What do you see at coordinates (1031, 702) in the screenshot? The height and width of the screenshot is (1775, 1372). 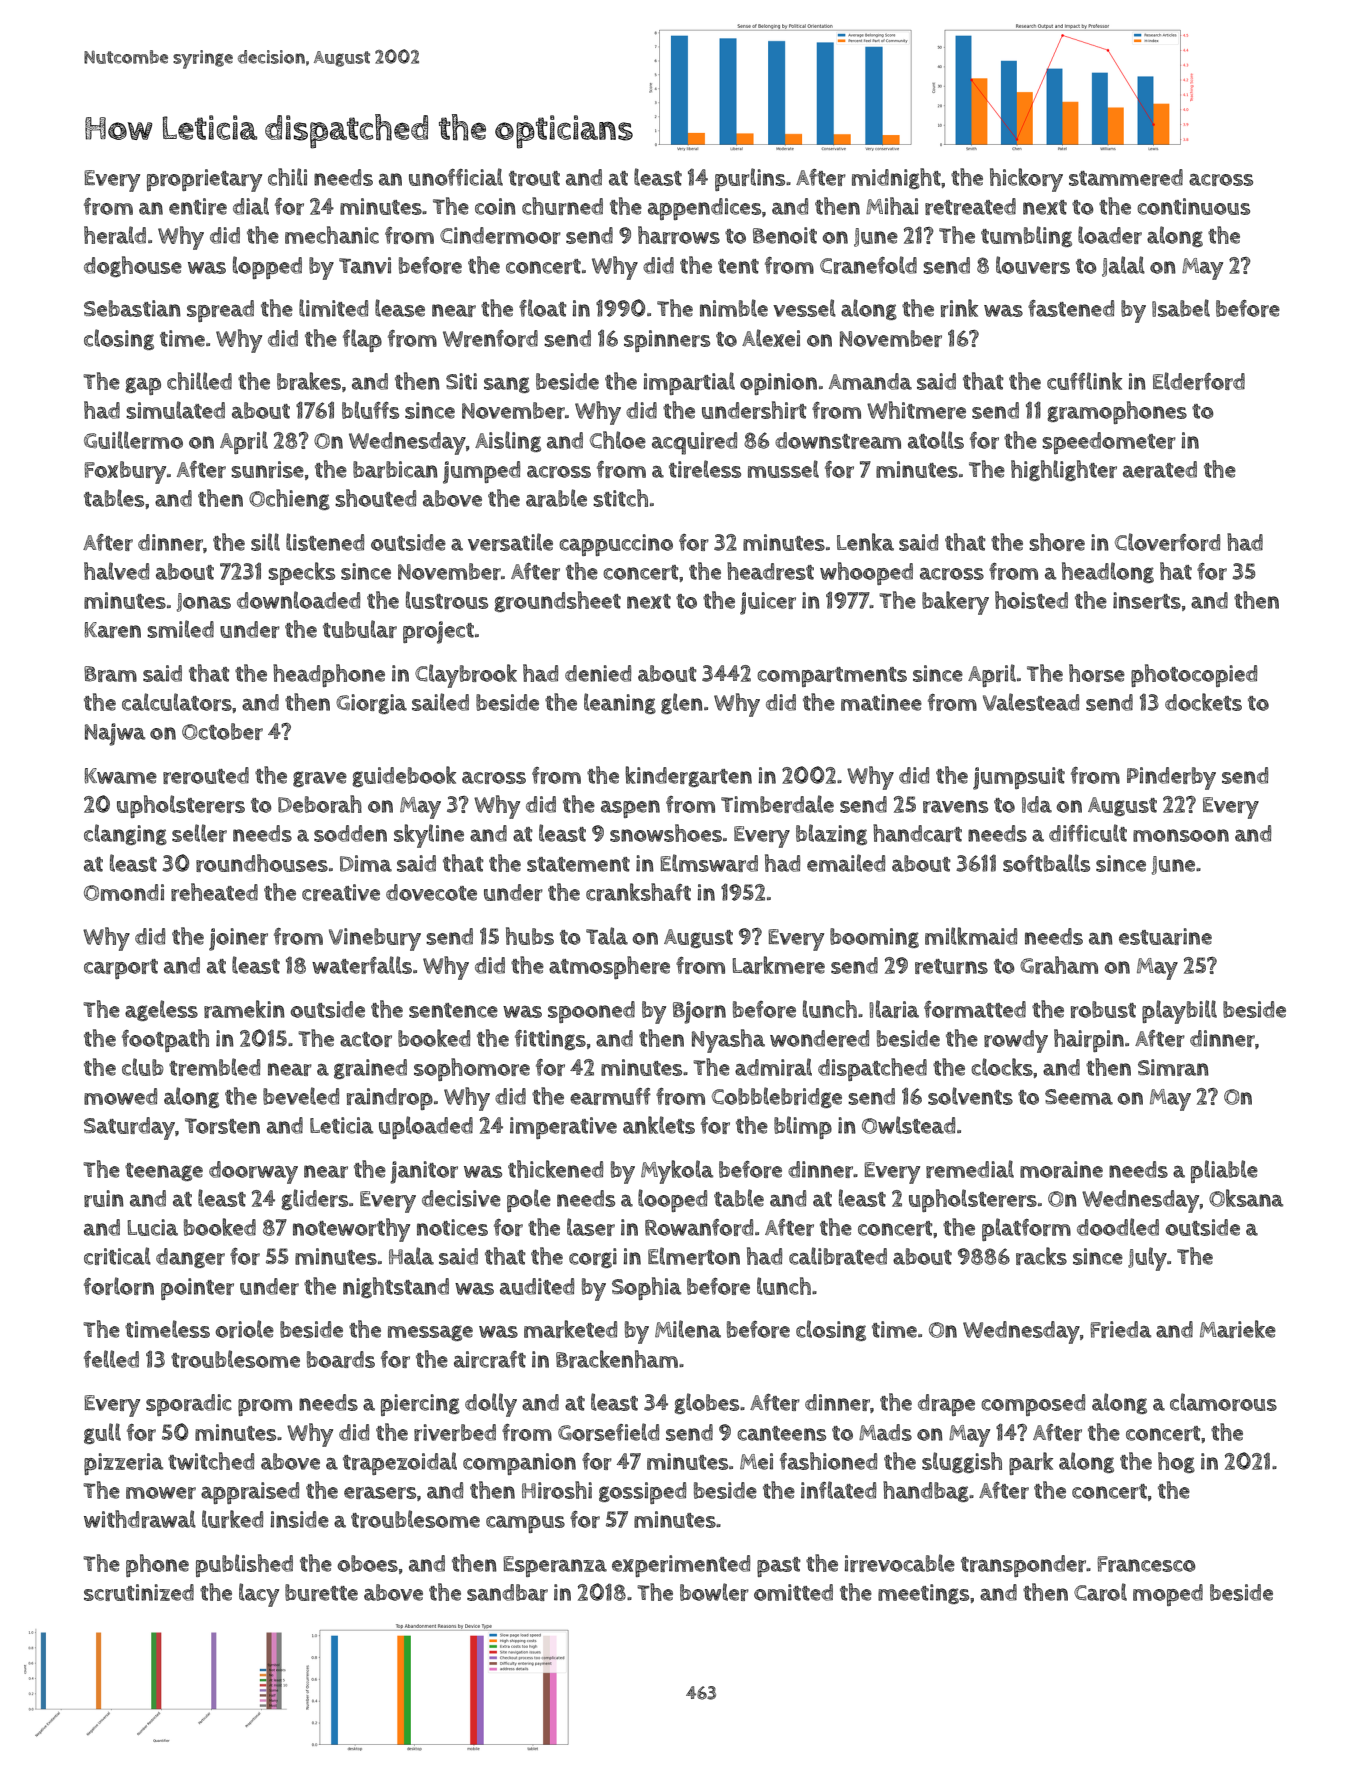 I see `Valestead` at bounding box center [1031, 702].
